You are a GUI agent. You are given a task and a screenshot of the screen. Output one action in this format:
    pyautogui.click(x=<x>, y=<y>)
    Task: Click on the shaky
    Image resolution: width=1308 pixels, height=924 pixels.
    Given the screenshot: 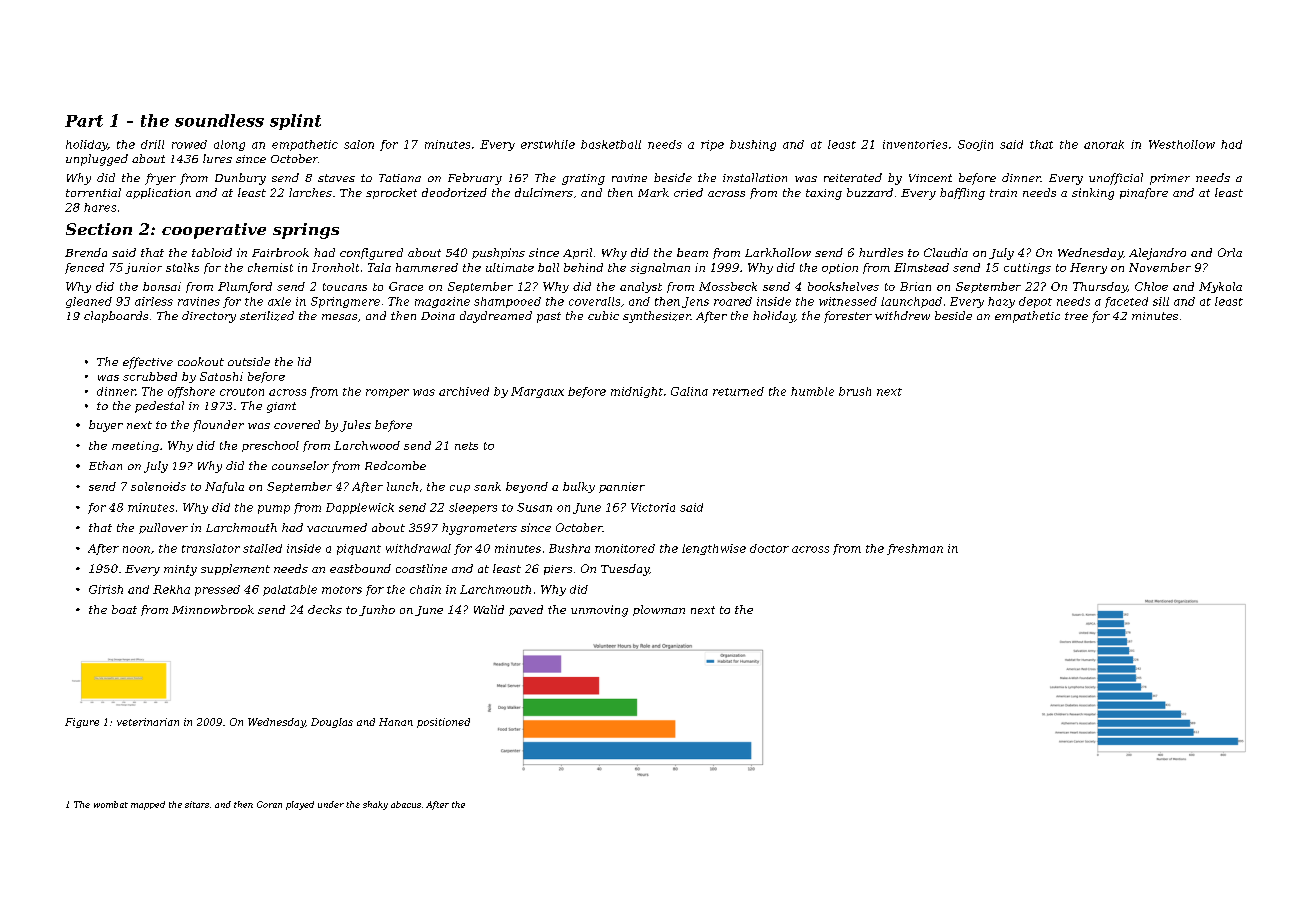 What is the action you would take?
    pyautogui.click(x=375, y=805)
